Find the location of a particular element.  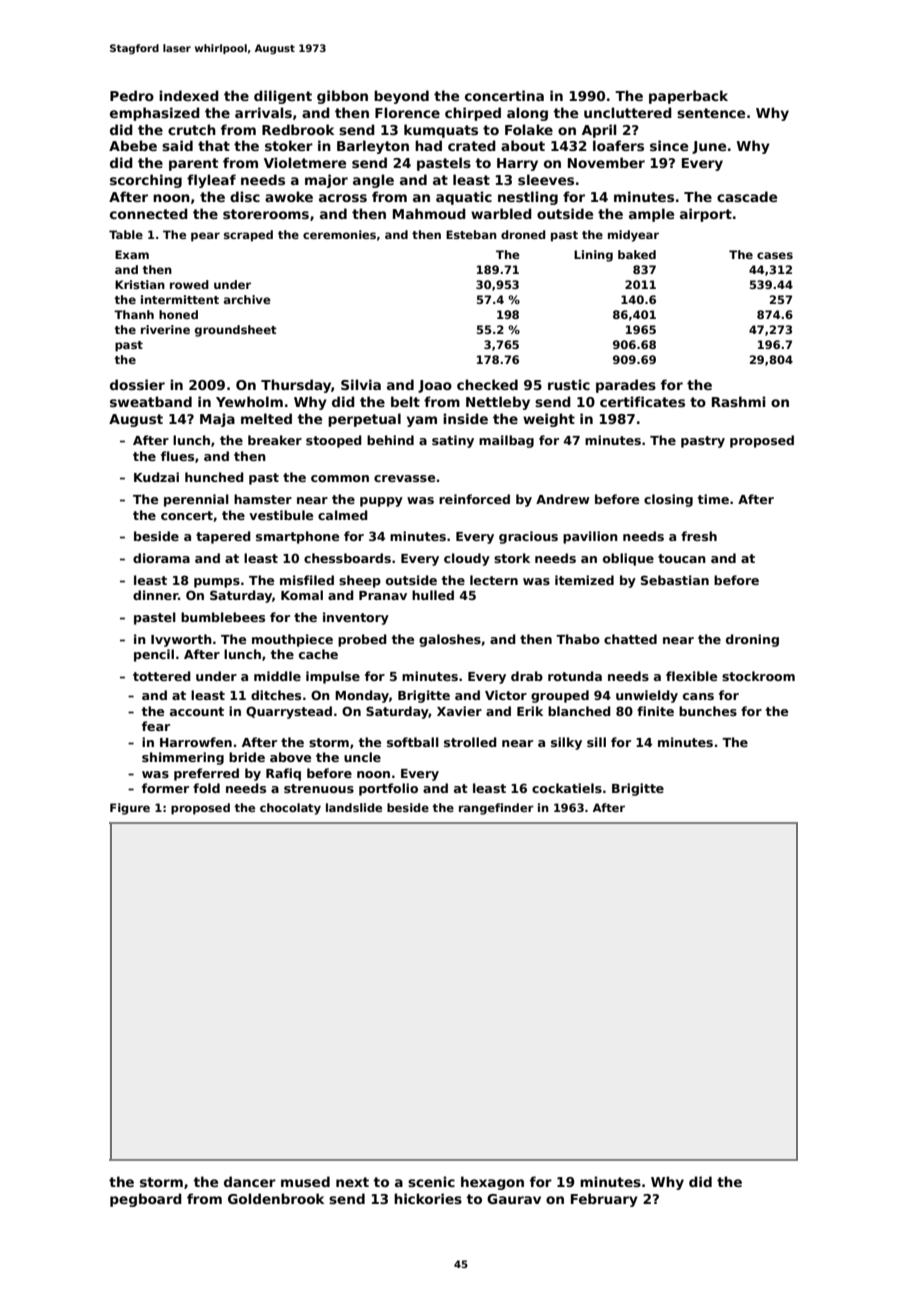

pencil is located at coordinates (154, 655).
